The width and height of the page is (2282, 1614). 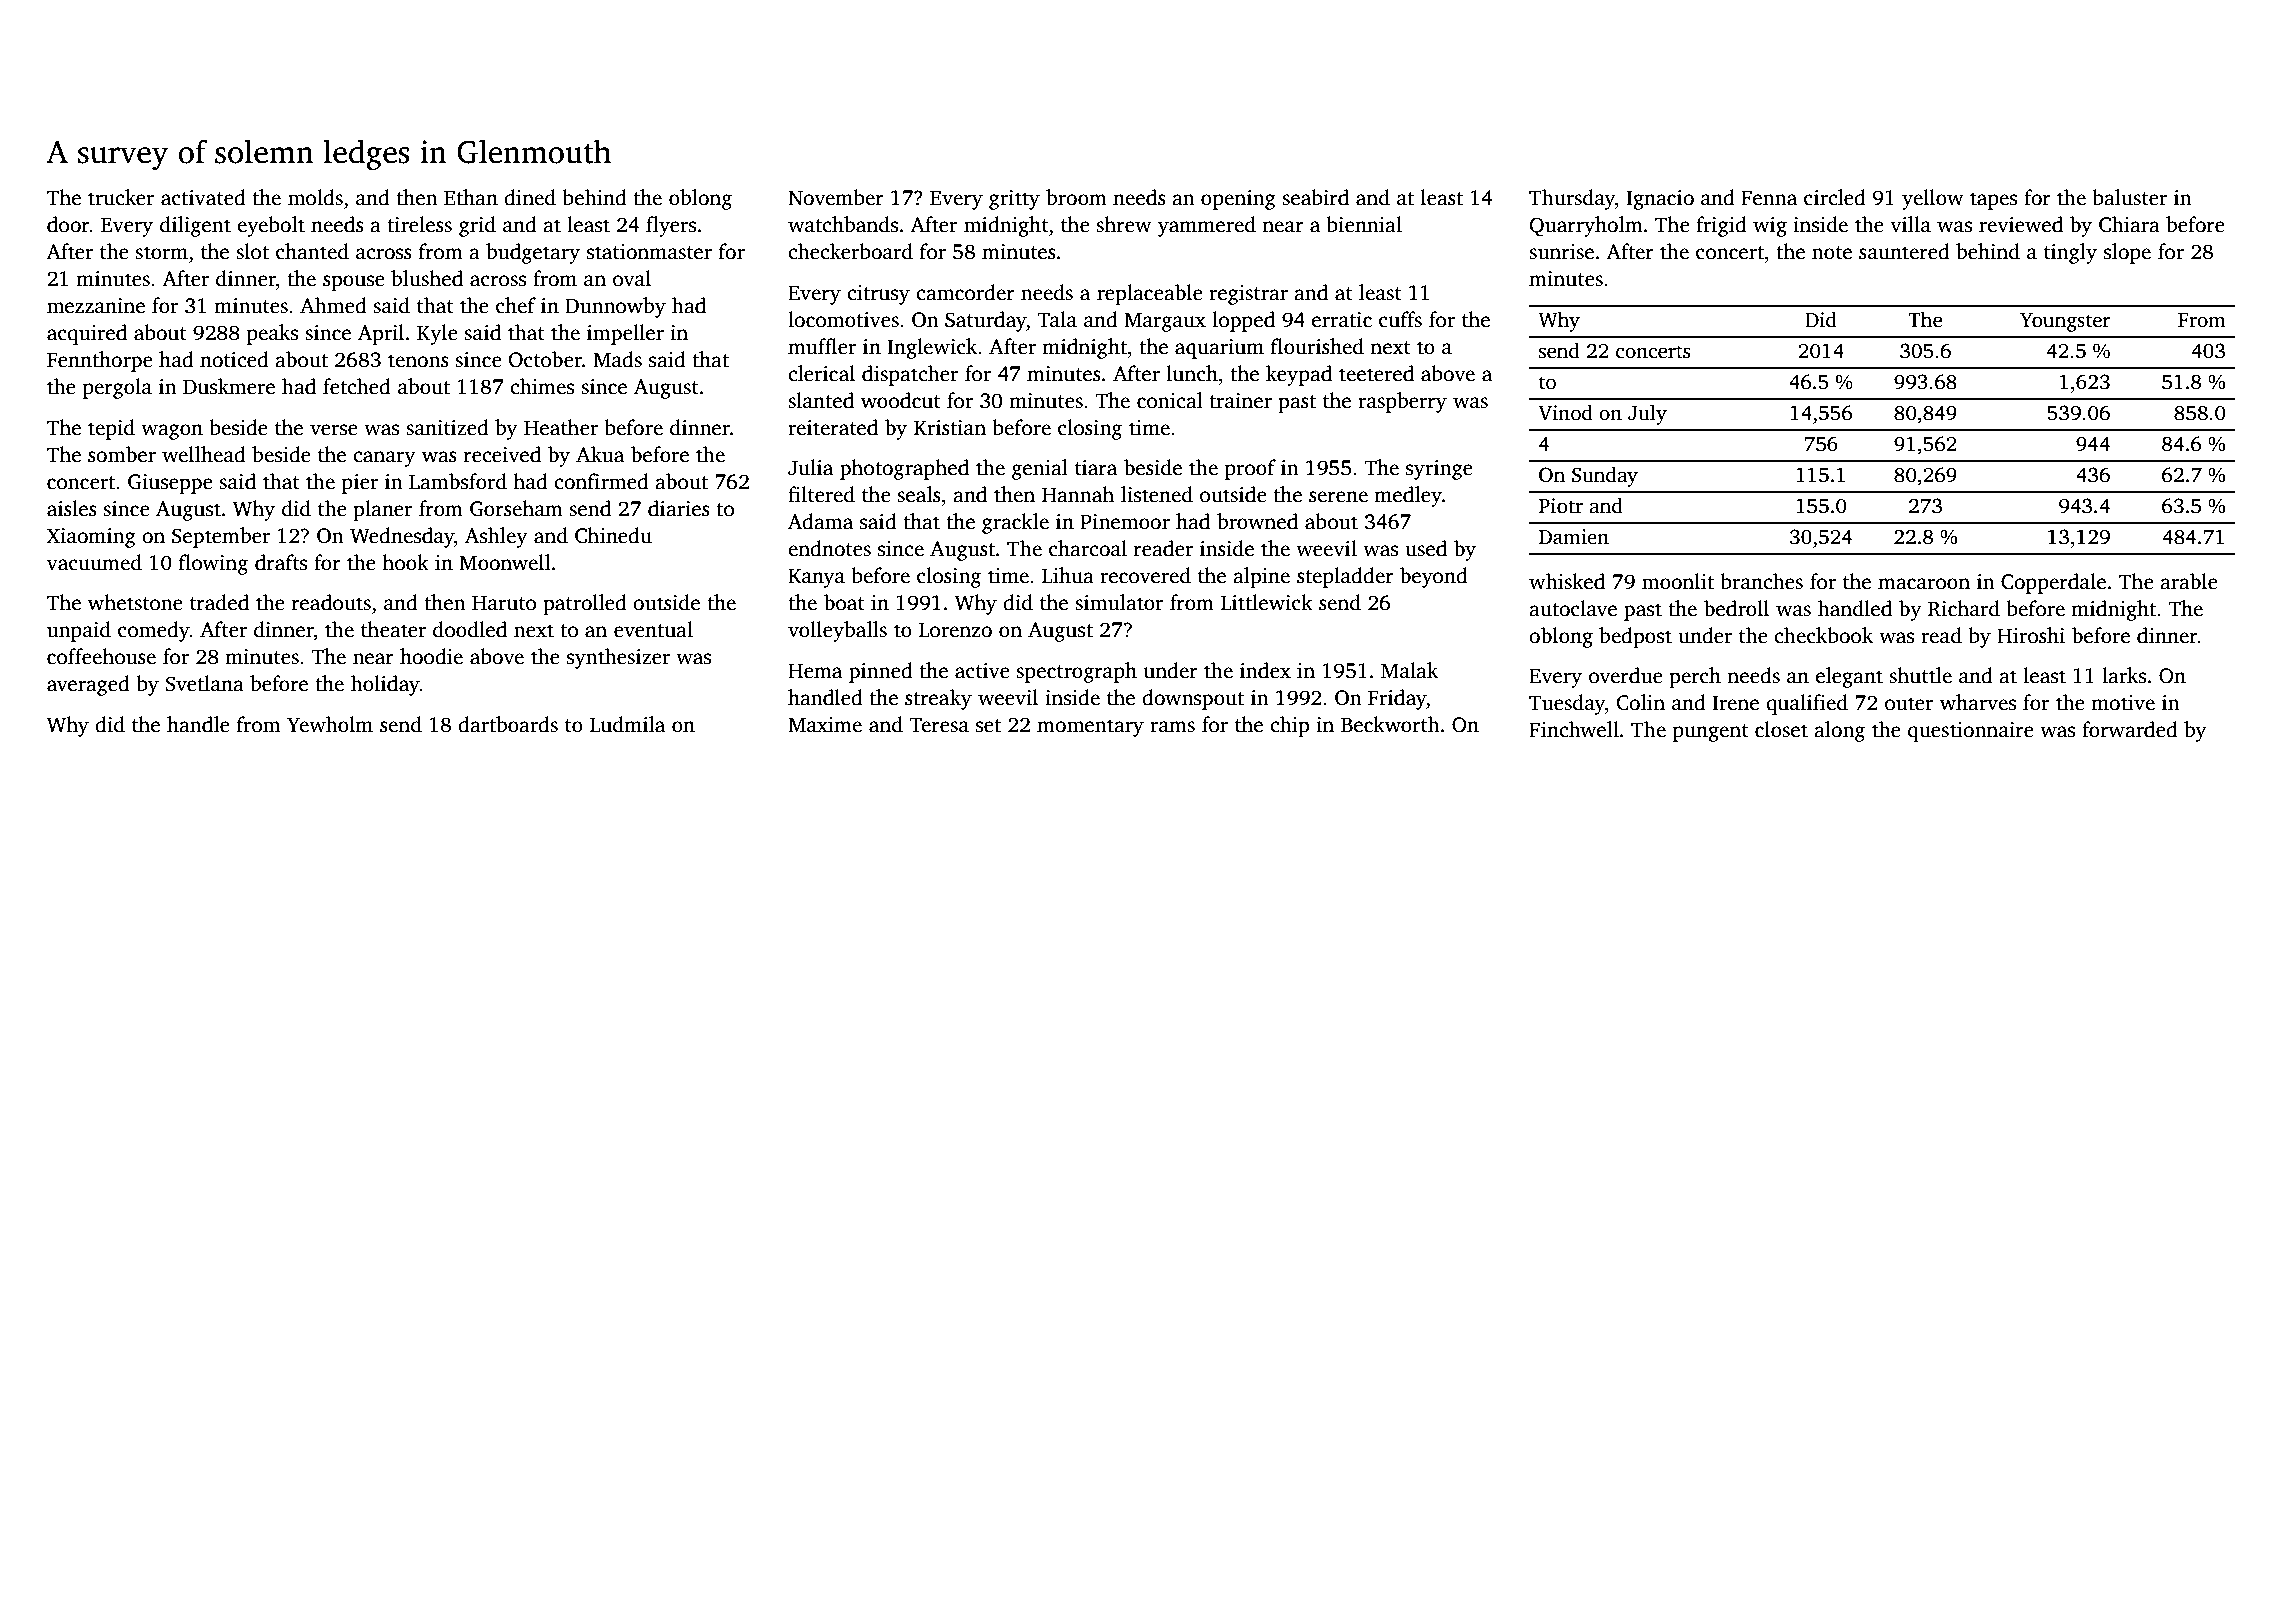 I want to click on dartboards, so click(x=508, y=724).
